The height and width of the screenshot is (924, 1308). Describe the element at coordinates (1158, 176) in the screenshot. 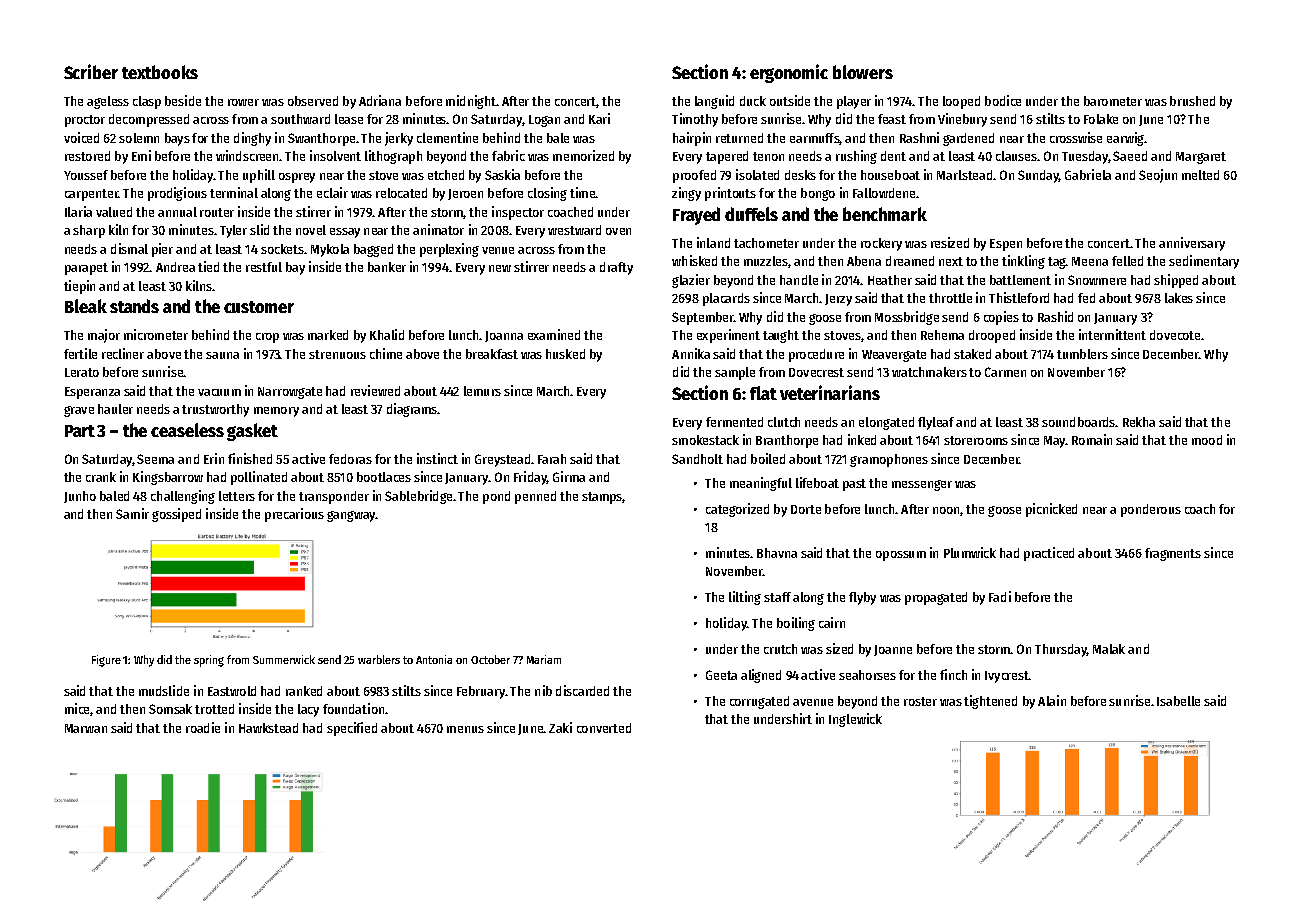

I see `Seojun` at that location.
